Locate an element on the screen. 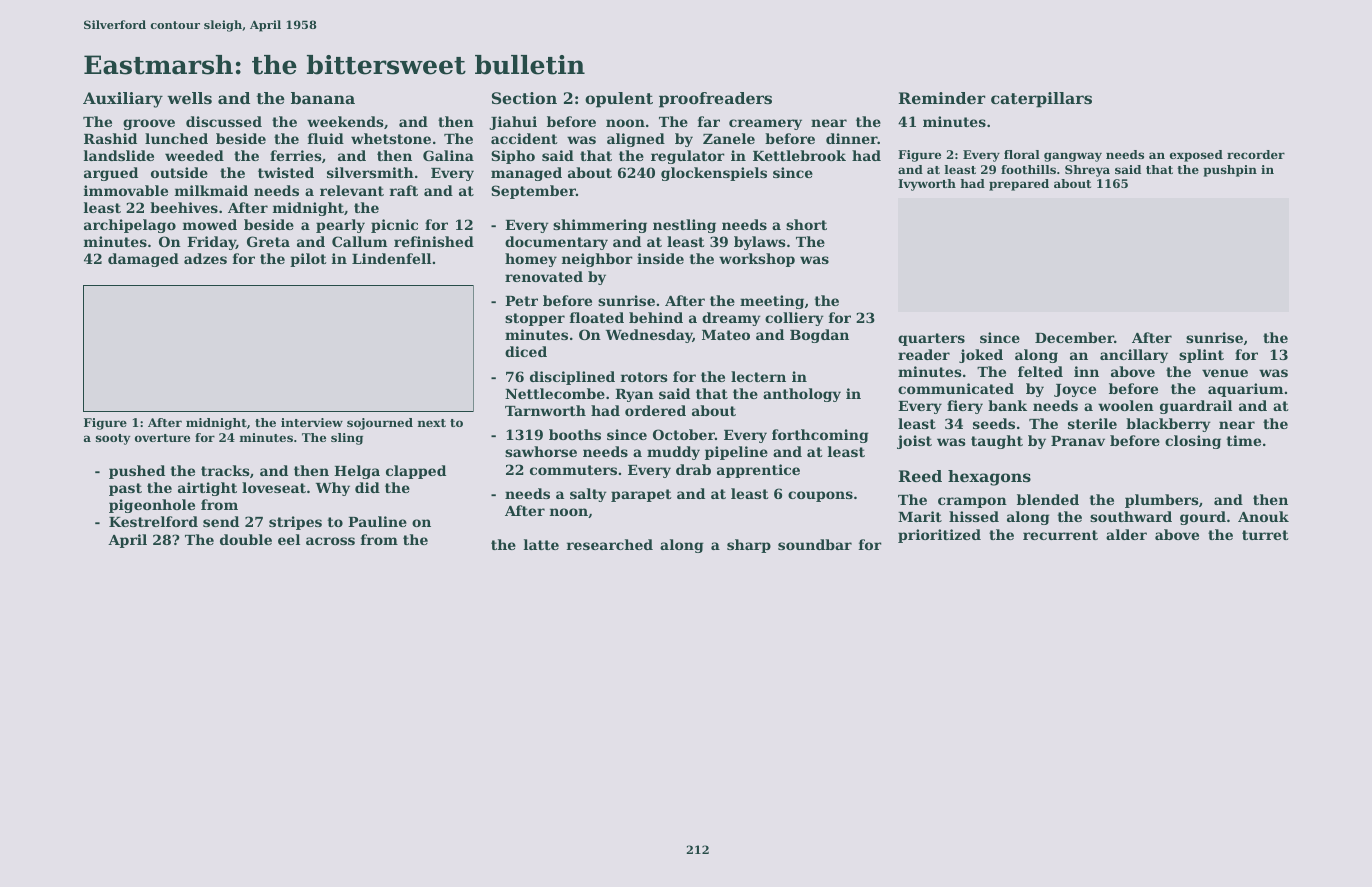 The width and height of the screenshot is (1372, 887). sawhorse is located at coordinates (541, 451).
